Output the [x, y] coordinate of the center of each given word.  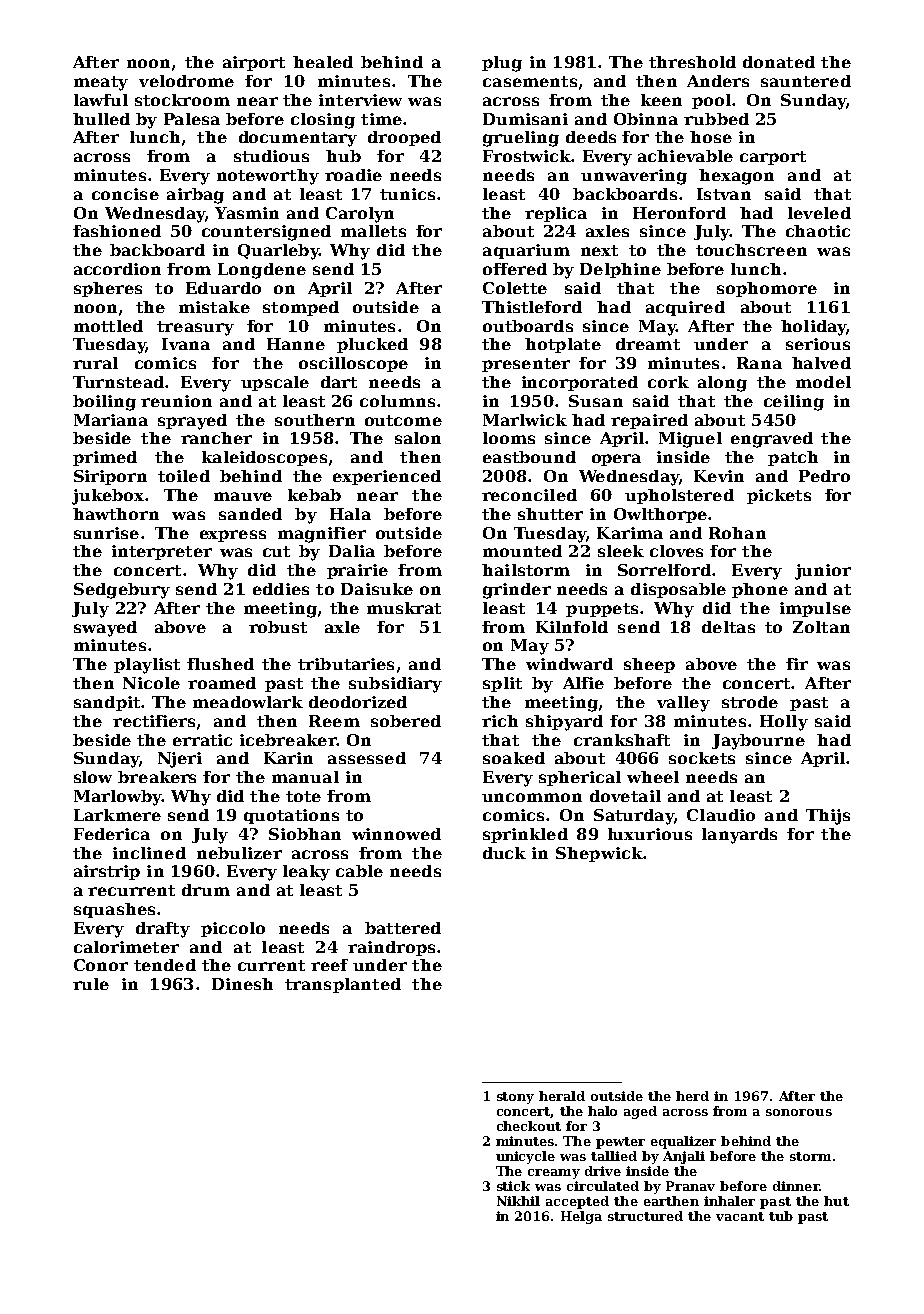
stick [513, 1186]
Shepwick [599, 854]
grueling [521, 139]
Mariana [111, 420]
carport [773, 158]
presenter [526, 365]
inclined [149, 853]
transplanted [343, 985]
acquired [685, 308]
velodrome [186, 81]
